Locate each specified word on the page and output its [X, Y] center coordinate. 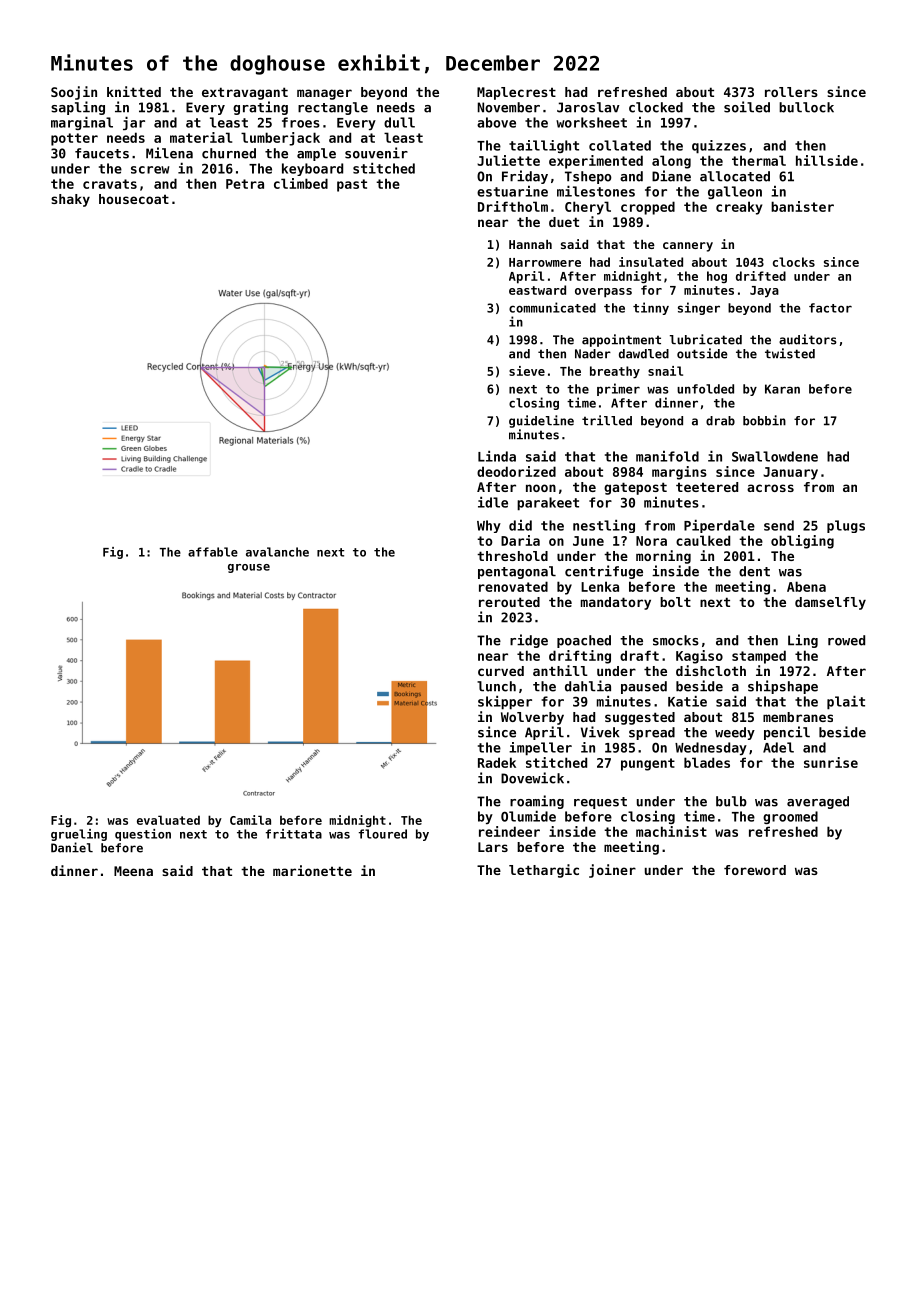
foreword [755, 870]
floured [383, 834]
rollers [791, 92]
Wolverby [532, 718]
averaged [818, 802]
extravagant [245, 93]
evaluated [168, 820]
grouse [249, 568]
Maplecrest [516, 93]
